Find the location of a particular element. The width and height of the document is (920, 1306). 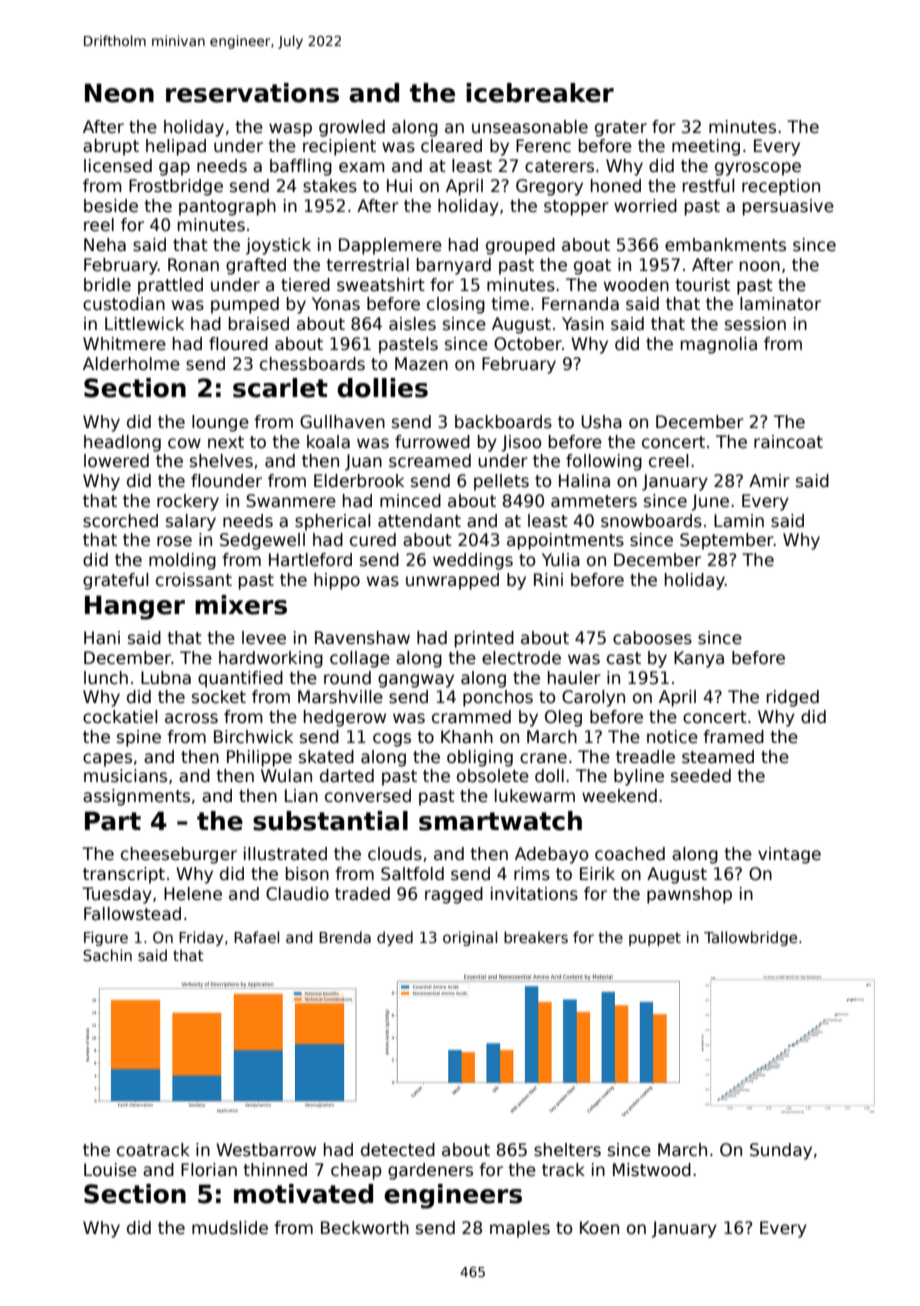

honed is located at coordinates (616, 186).
